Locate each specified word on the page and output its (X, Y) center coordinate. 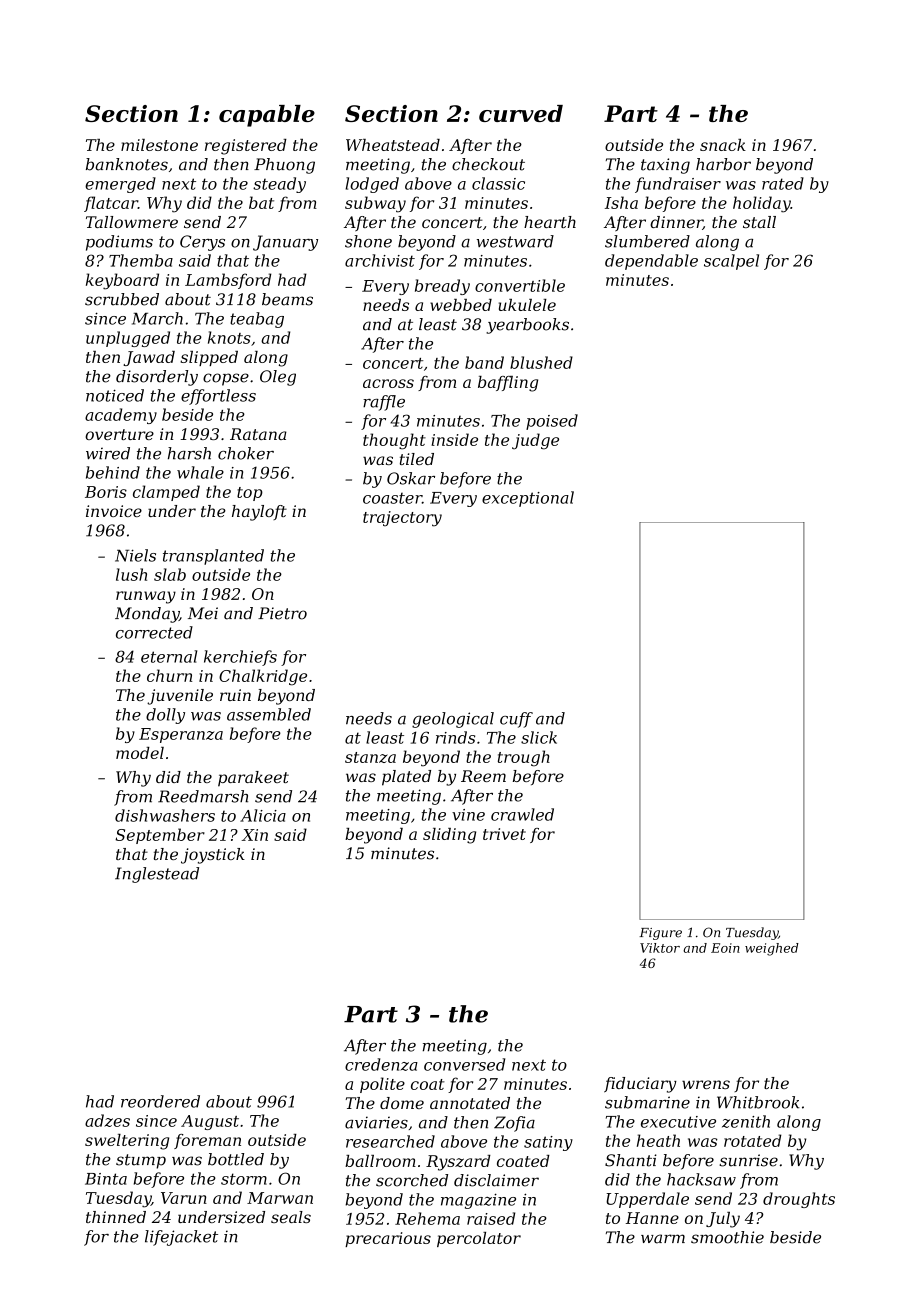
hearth (550, 222)
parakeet (253, 779)
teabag (257, 320)
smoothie (727, 1237)
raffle (384, 403)
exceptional (528, 499)
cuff (516, 720)
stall (759, 222)
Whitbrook (758, 1102)
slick (539, 737)
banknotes (127, 164)
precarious (388, 1239)
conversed (464, 1064)
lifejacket (181, 1238)
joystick (213, 856)
